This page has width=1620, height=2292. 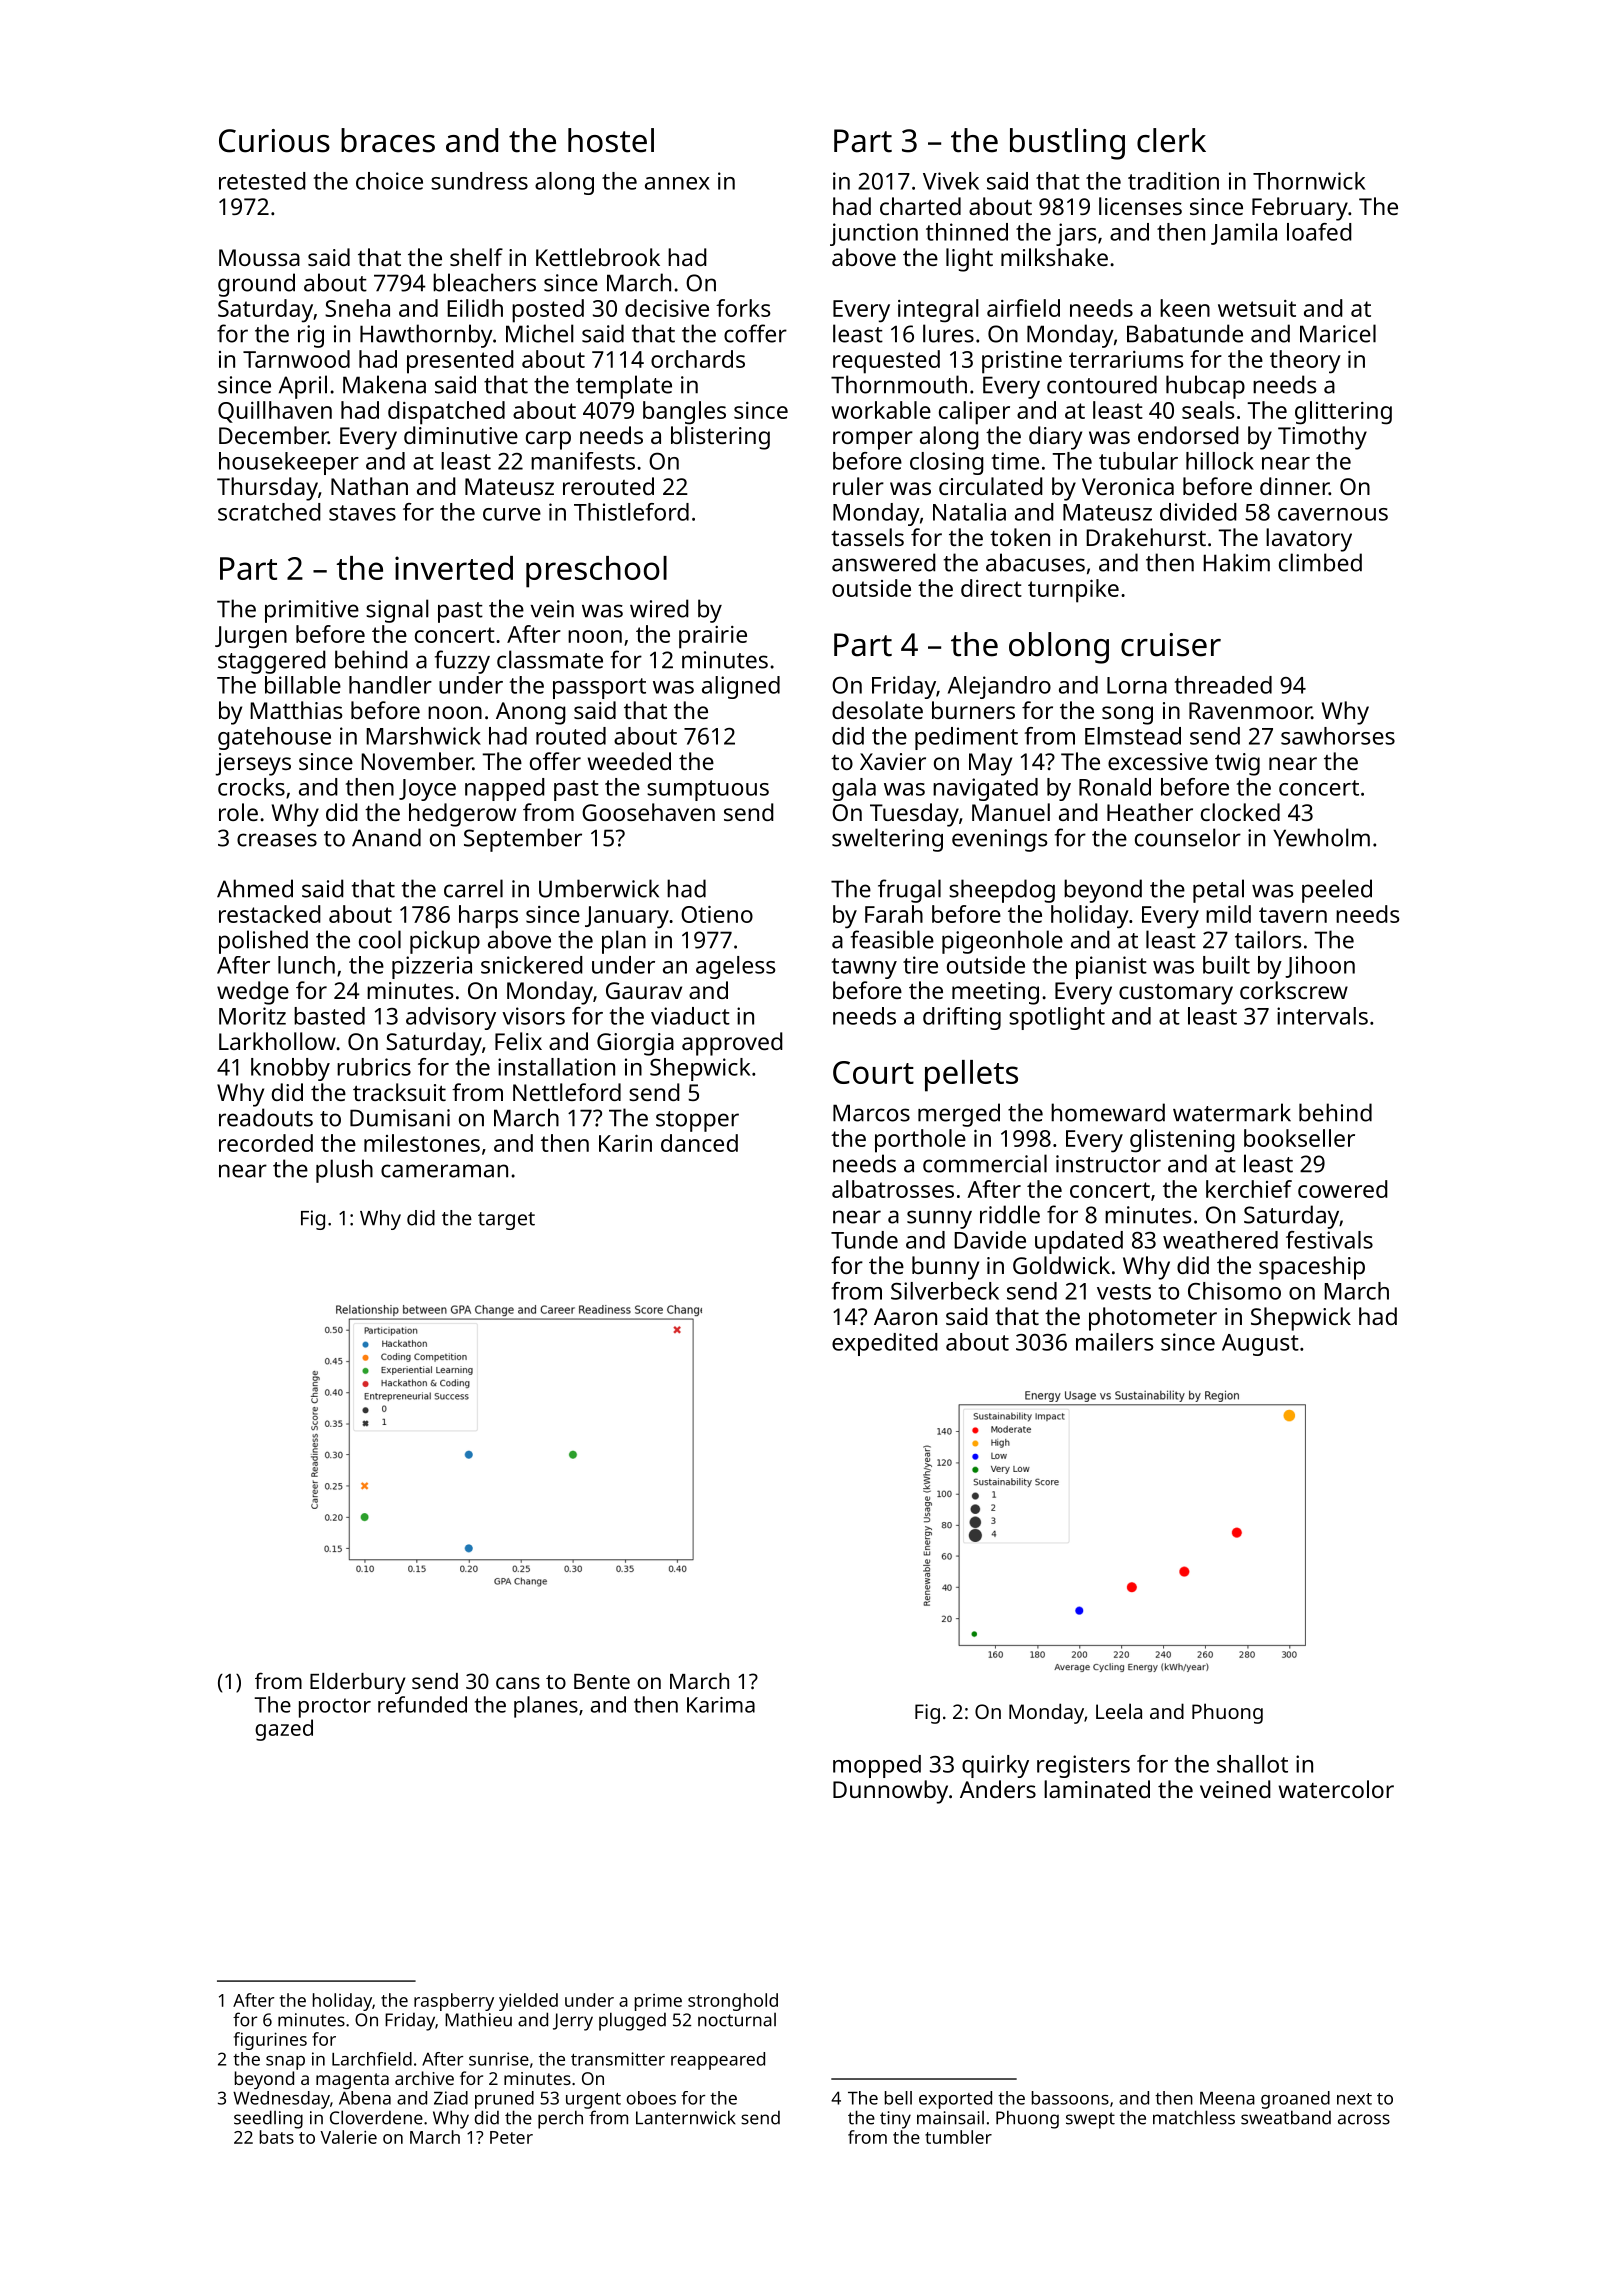 What do you see at coordinates (274, 141) in the page?
I see `Curious` at bounding box center [274, 141].
